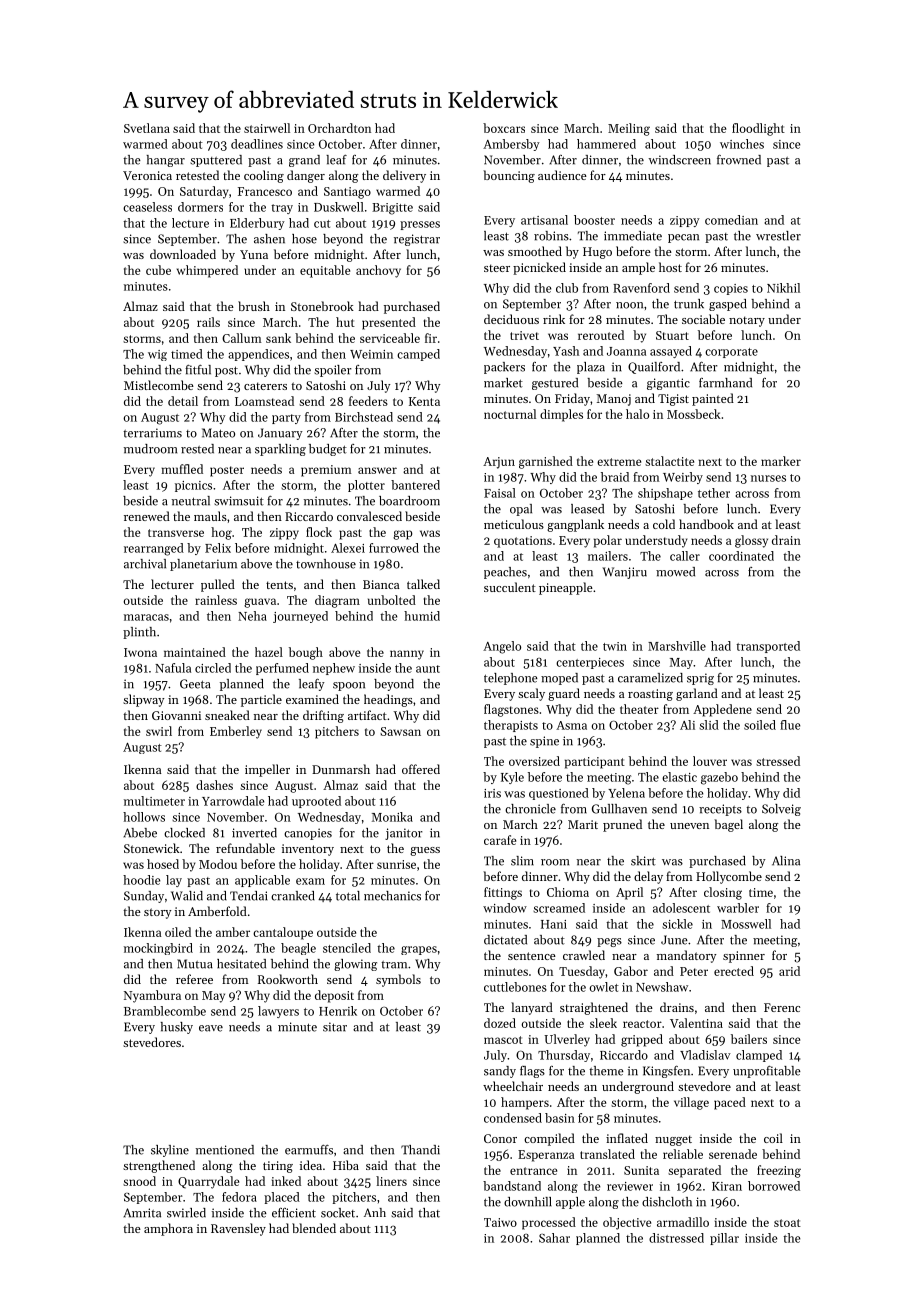 This image has height=1308, width=924. What do you see at coordinates (689, 826) in the image?
I see `uneven` at bounding box center [689, 826].
